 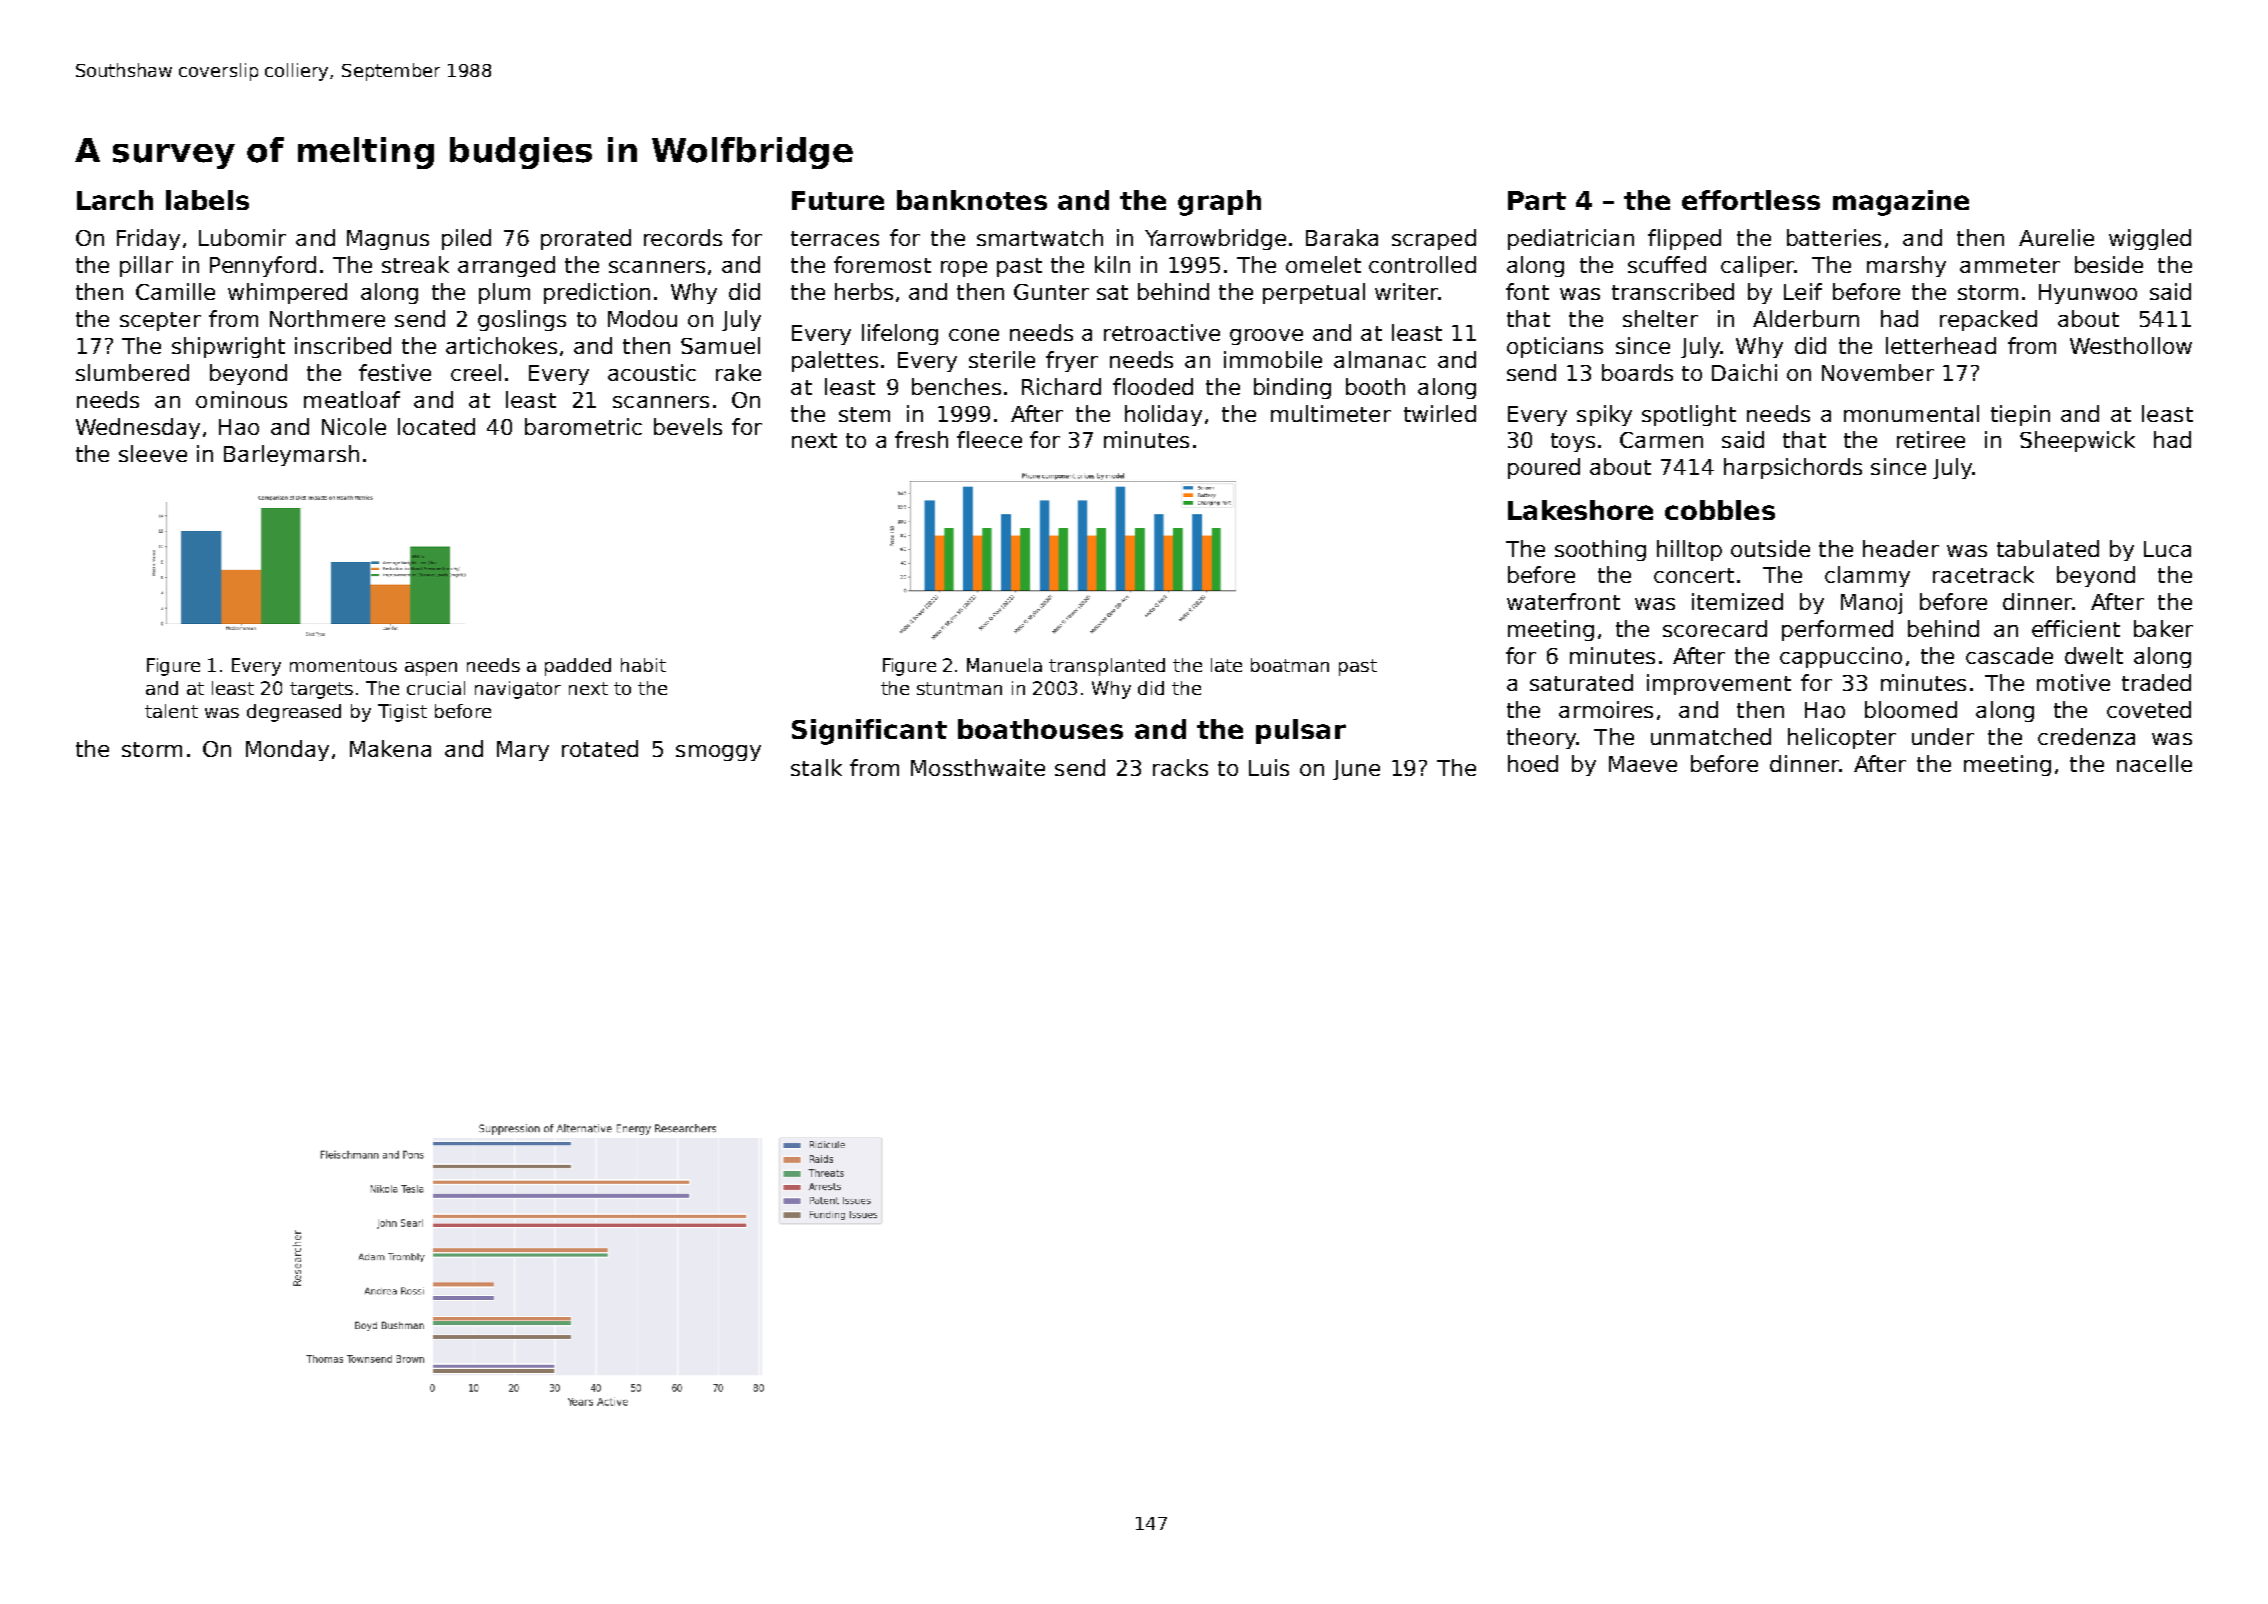 What do you see at coordinates (2088, 294) in the screenshot?
I see `Hyunwoo` at bounding box center [2088, 294].
